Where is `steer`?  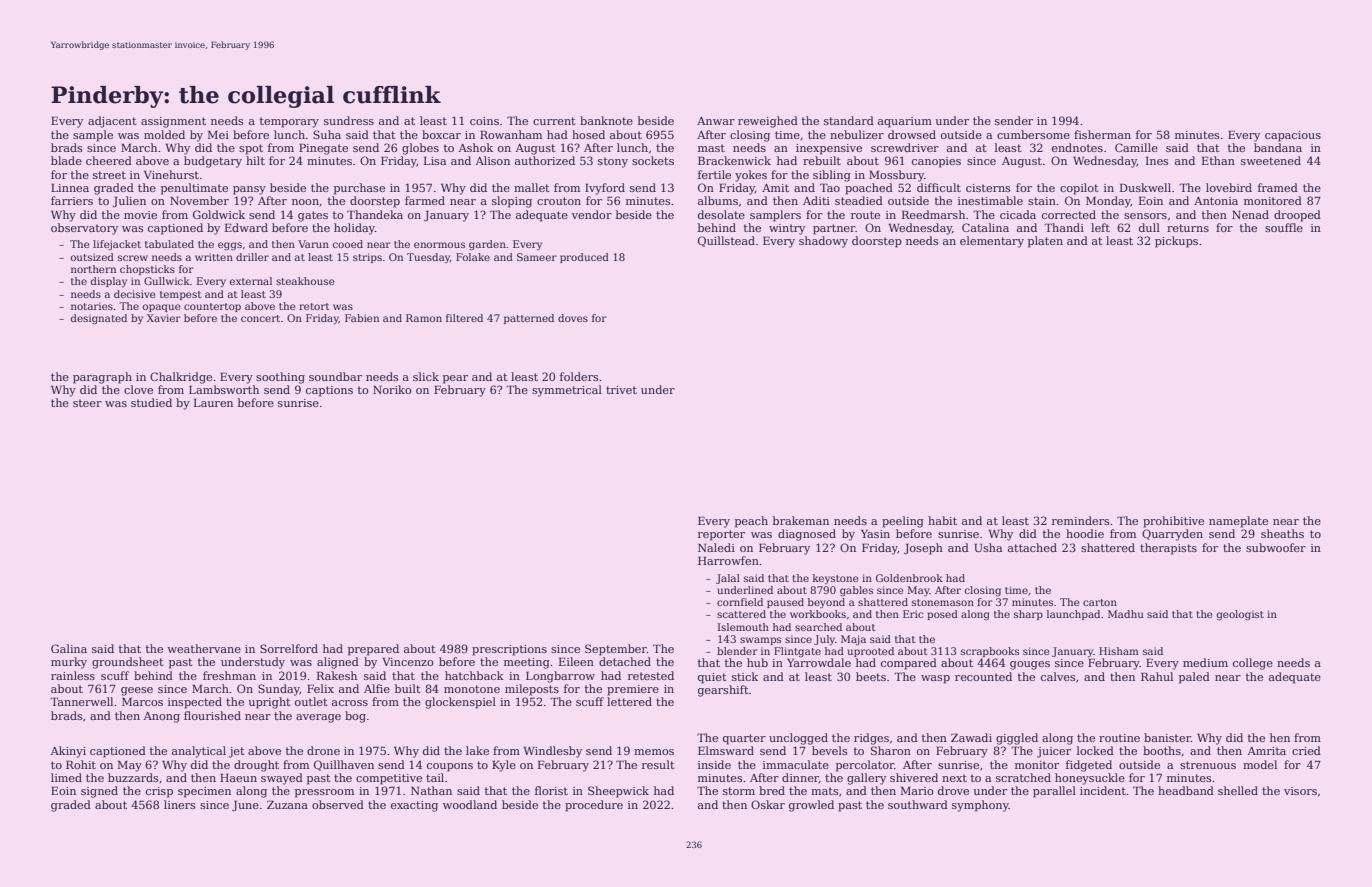
steer is located at coordinates (87, 403).
